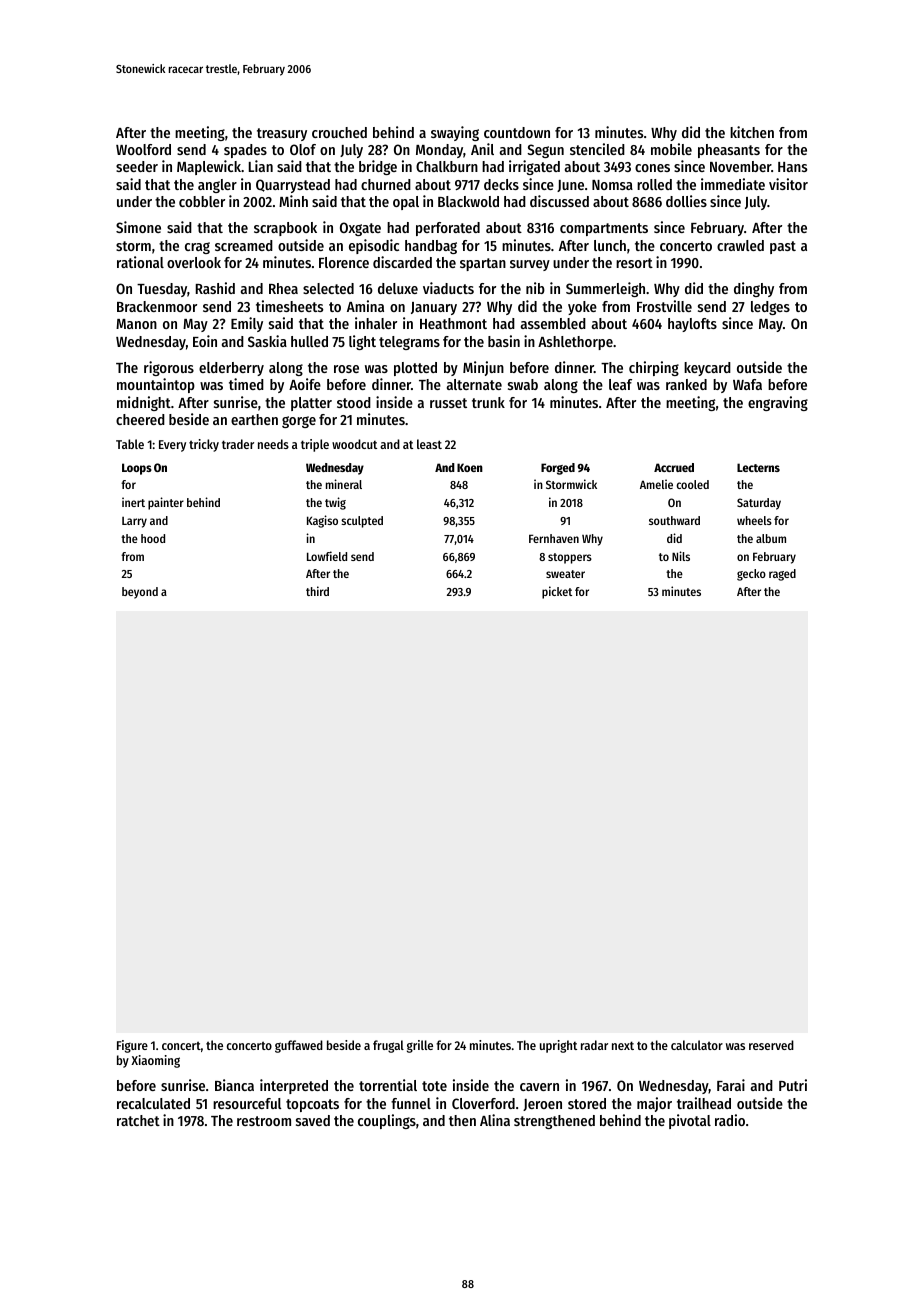 This page has height=1308, width=924. Describe the element at coordinates (448, 229) in the page. I see `perforated` at that location.
